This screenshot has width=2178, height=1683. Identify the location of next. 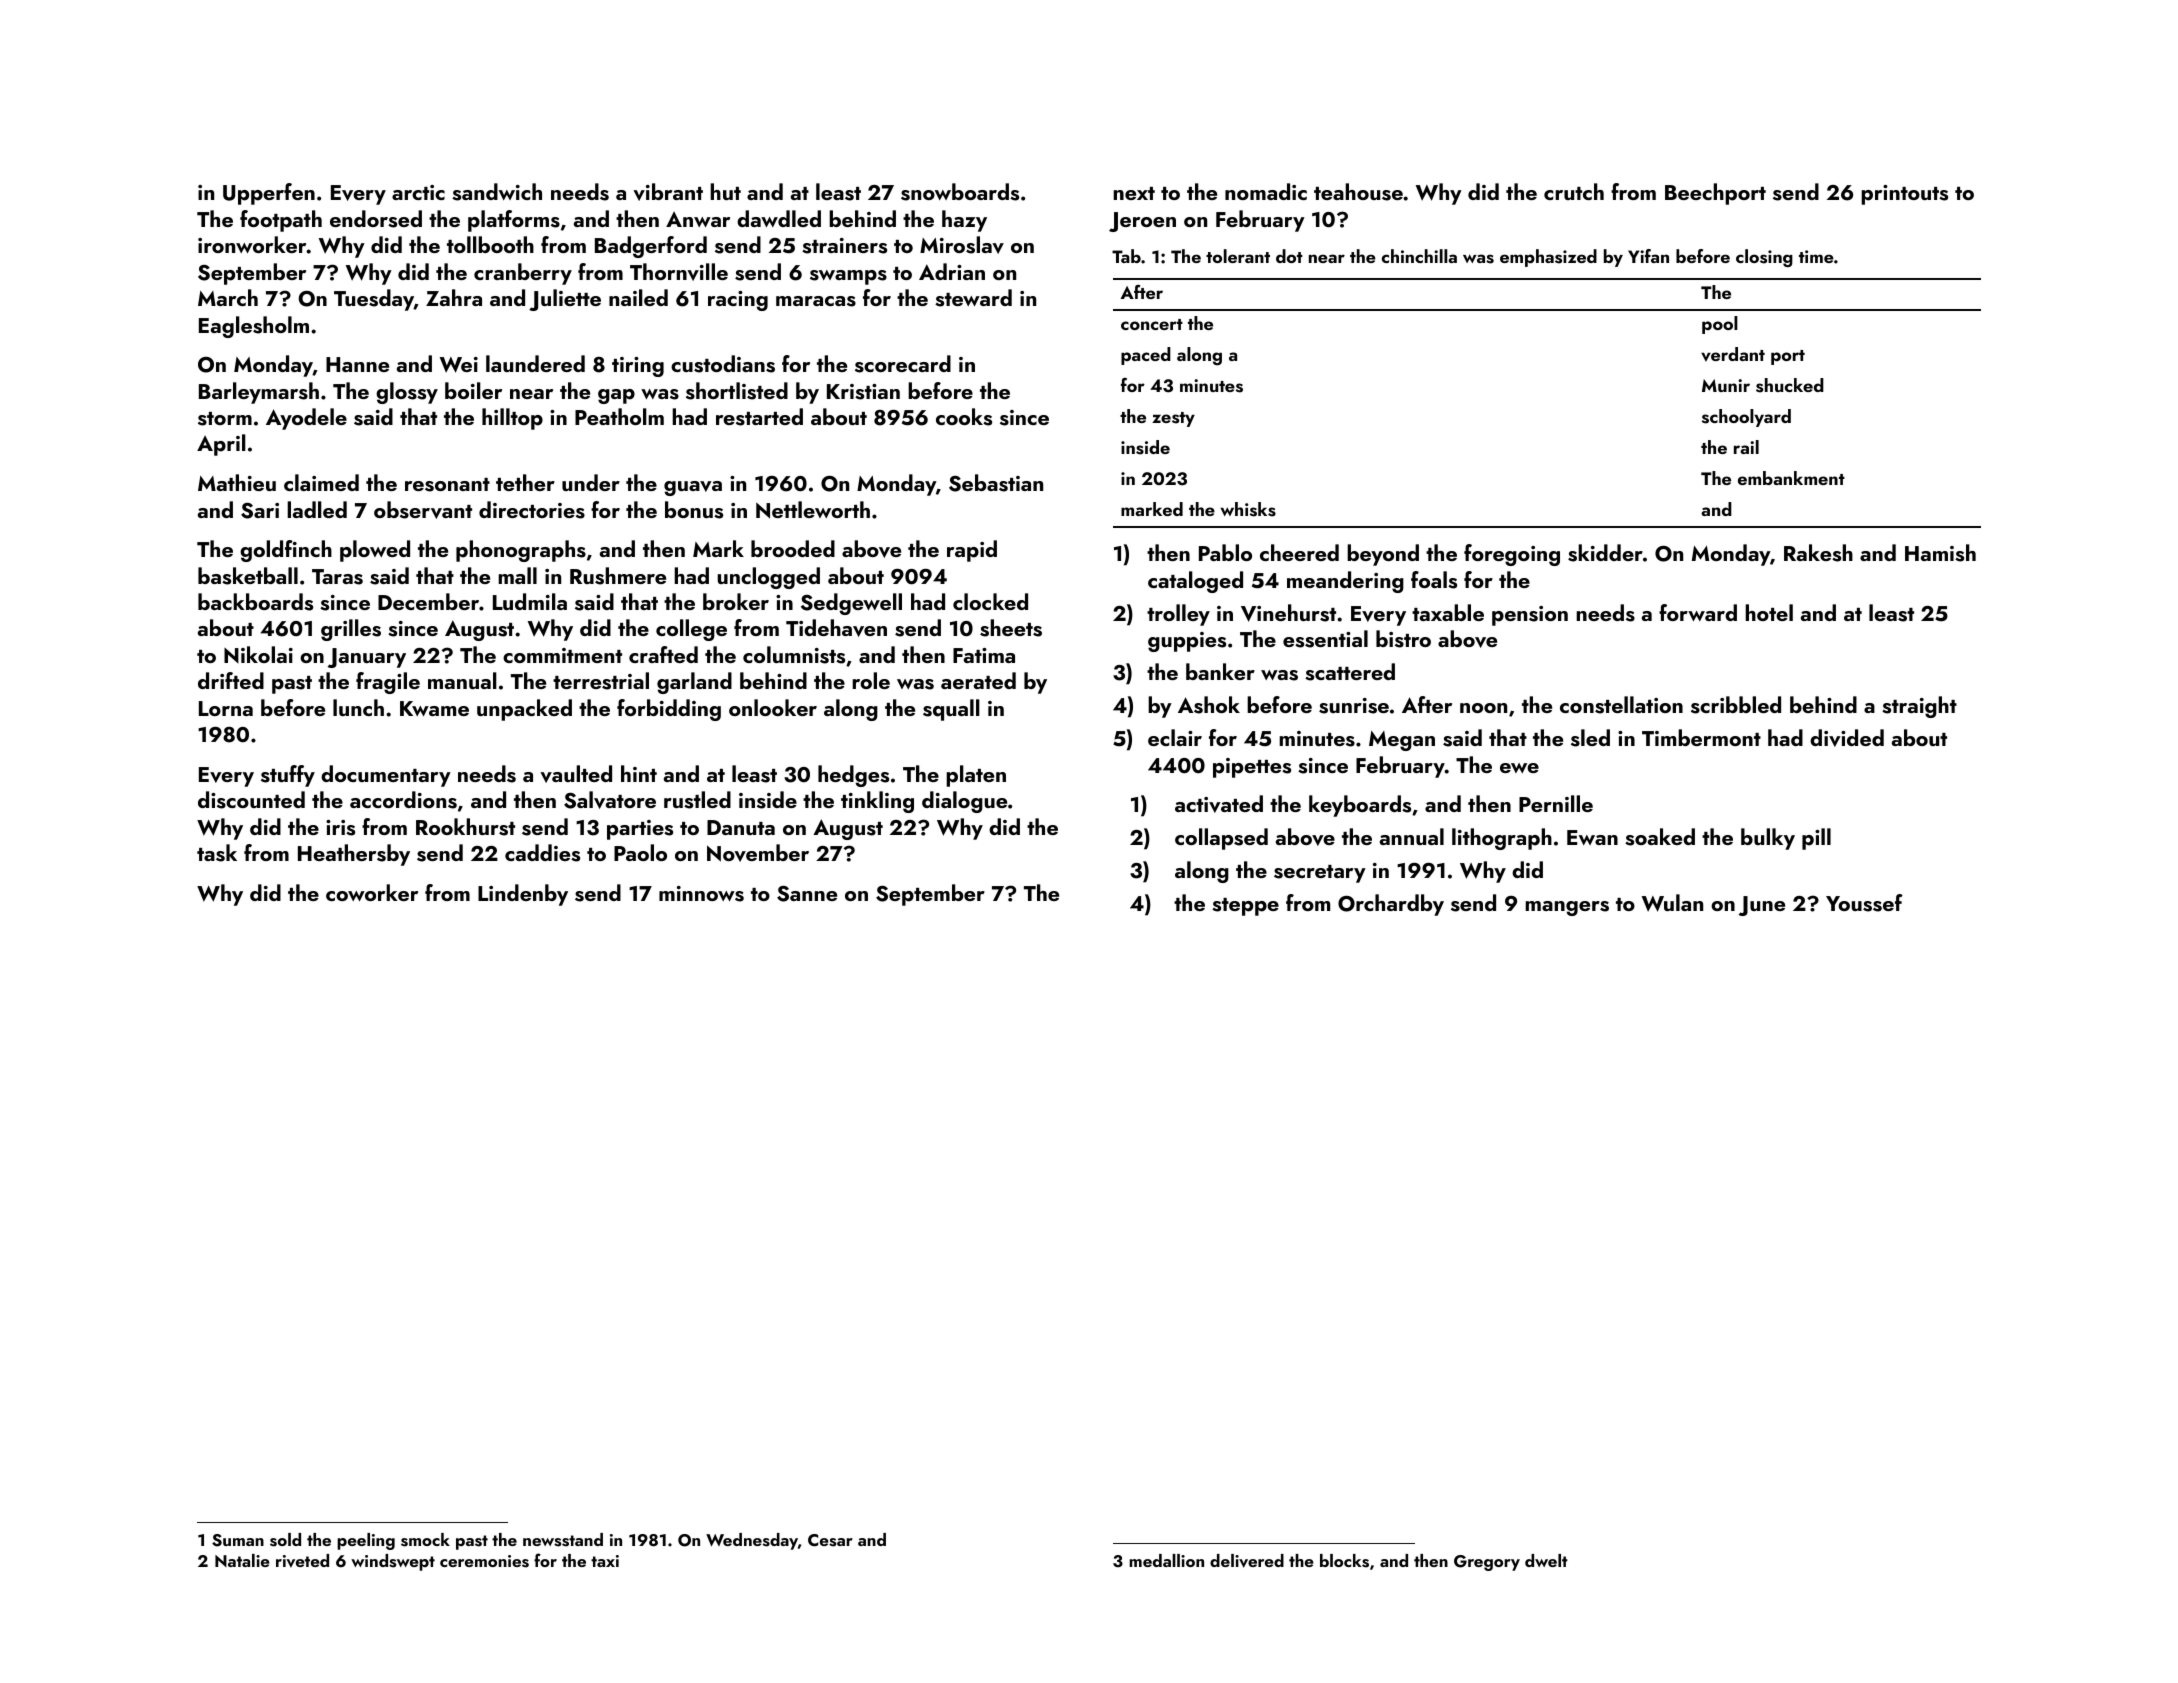
(1134, 193).
